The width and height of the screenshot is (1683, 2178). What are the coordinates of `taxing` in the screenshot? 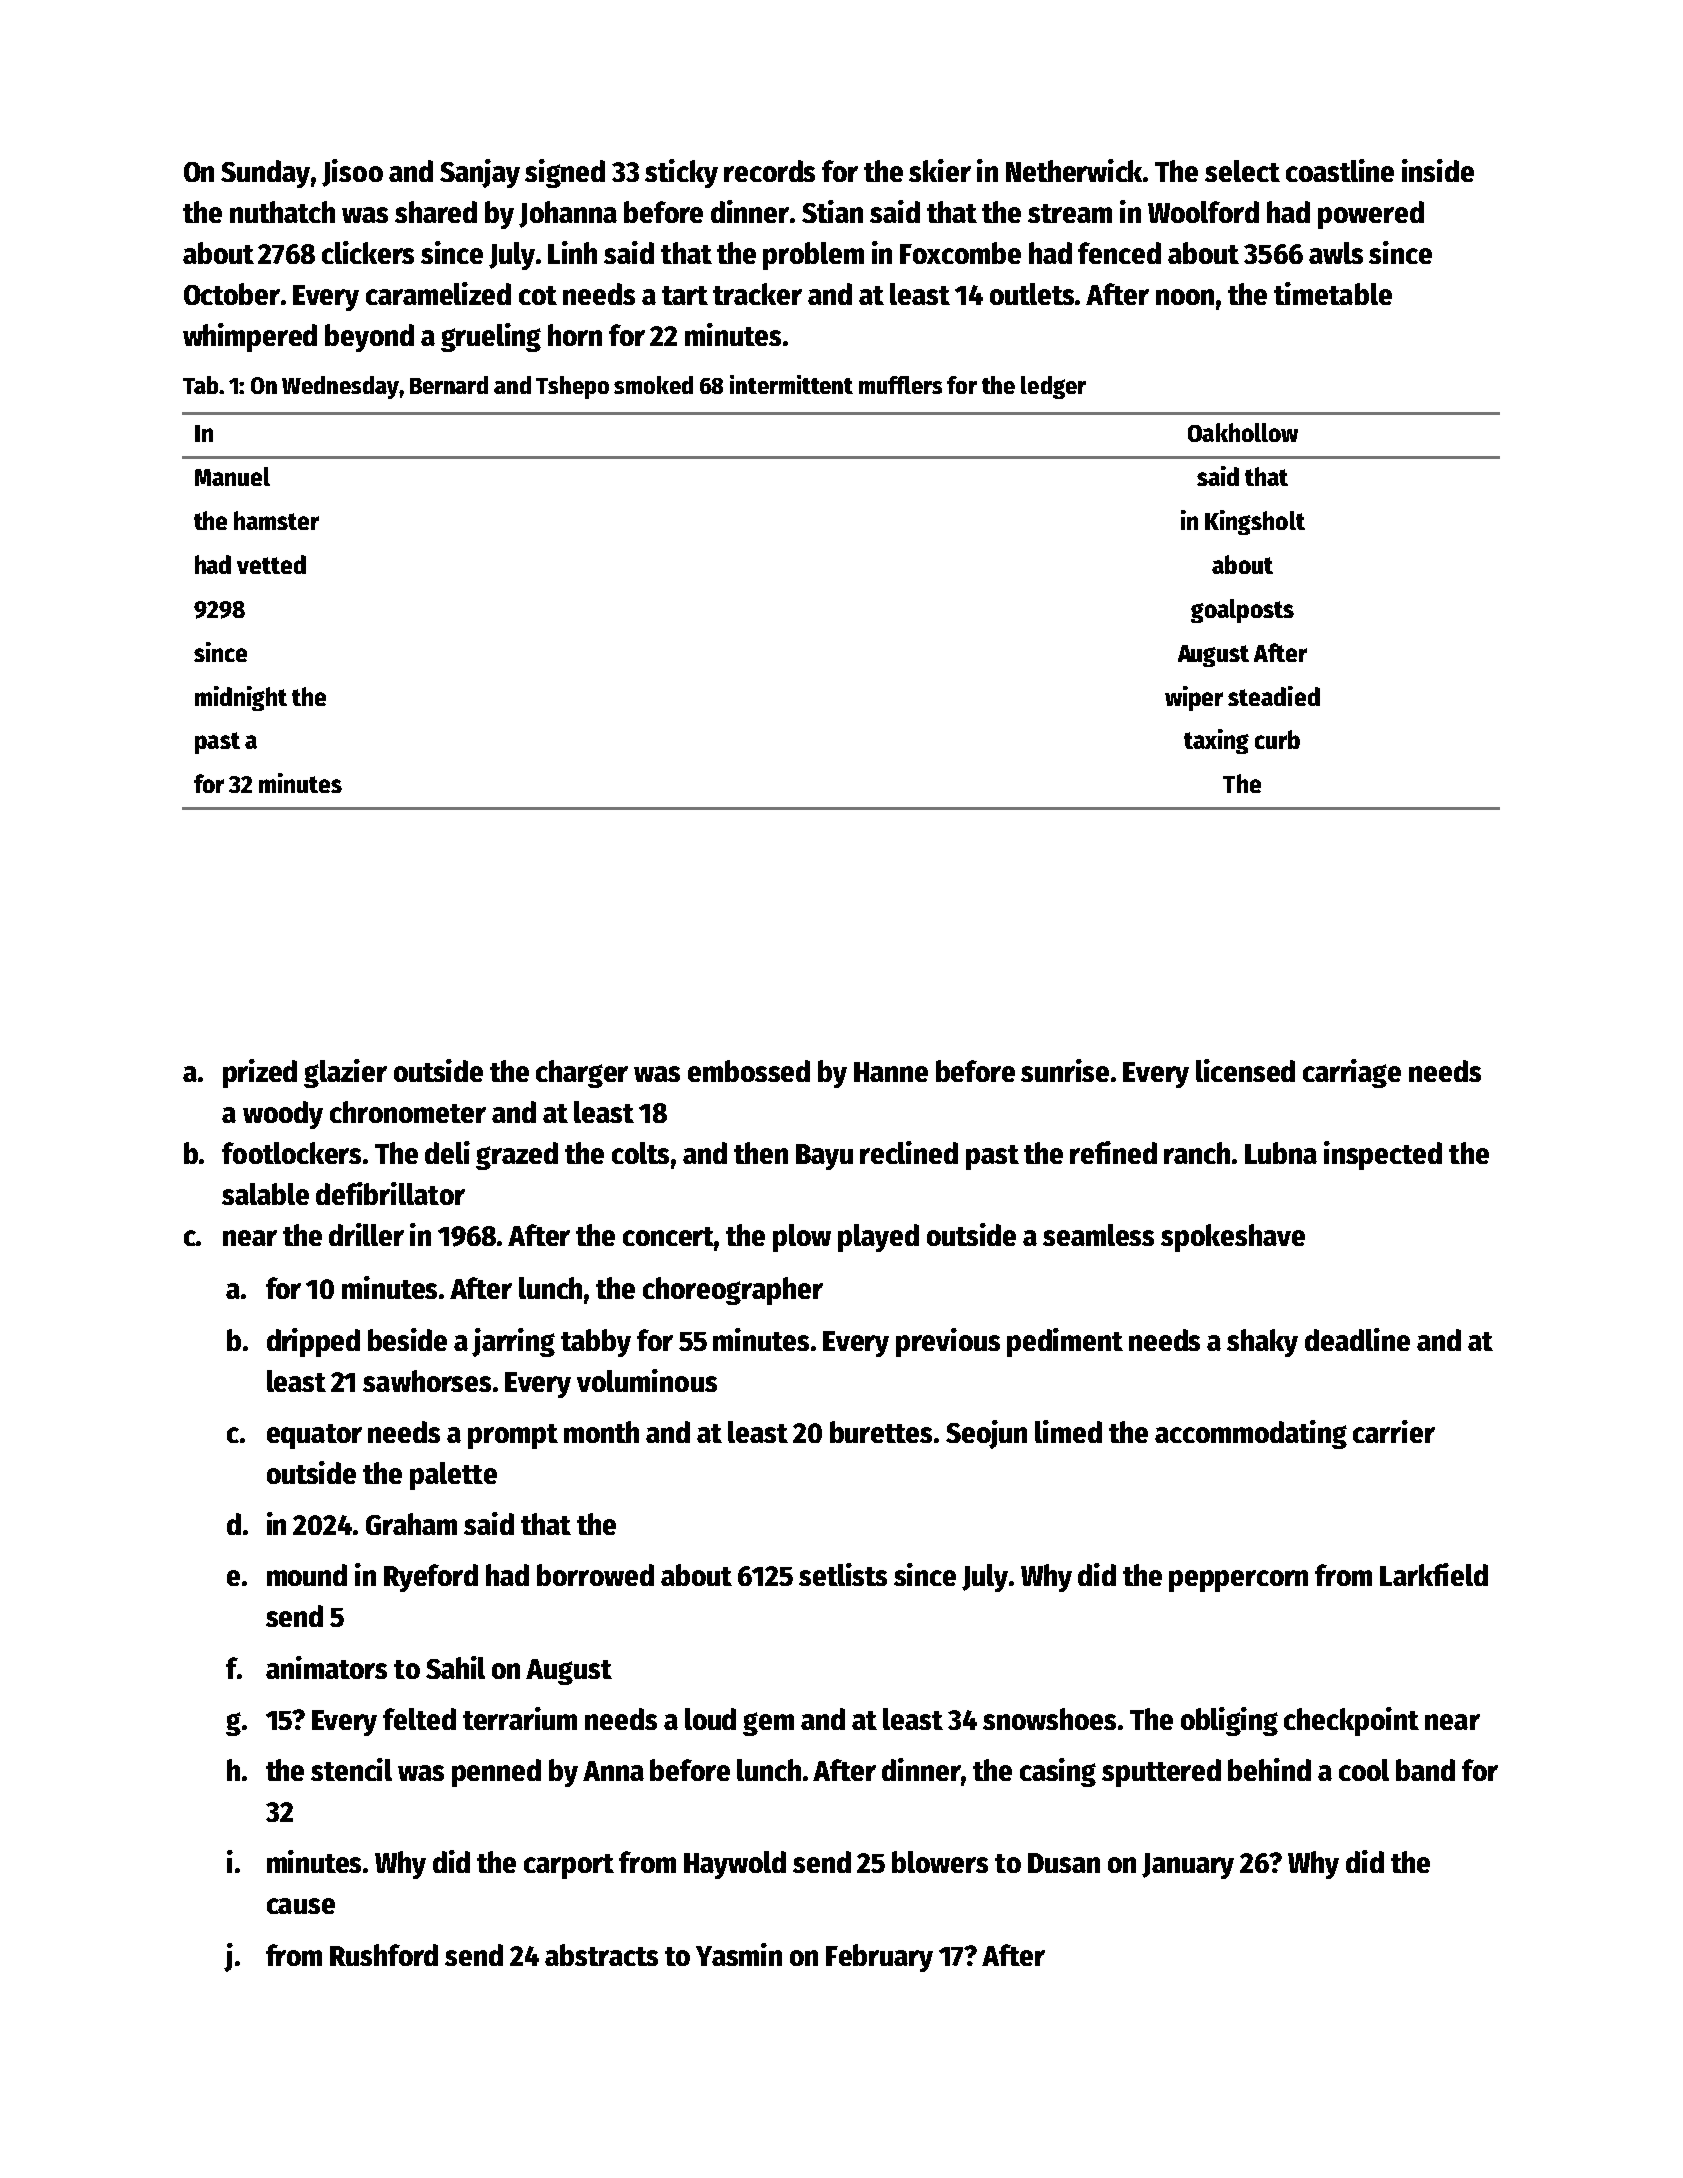 It's located at (1216, 741).
